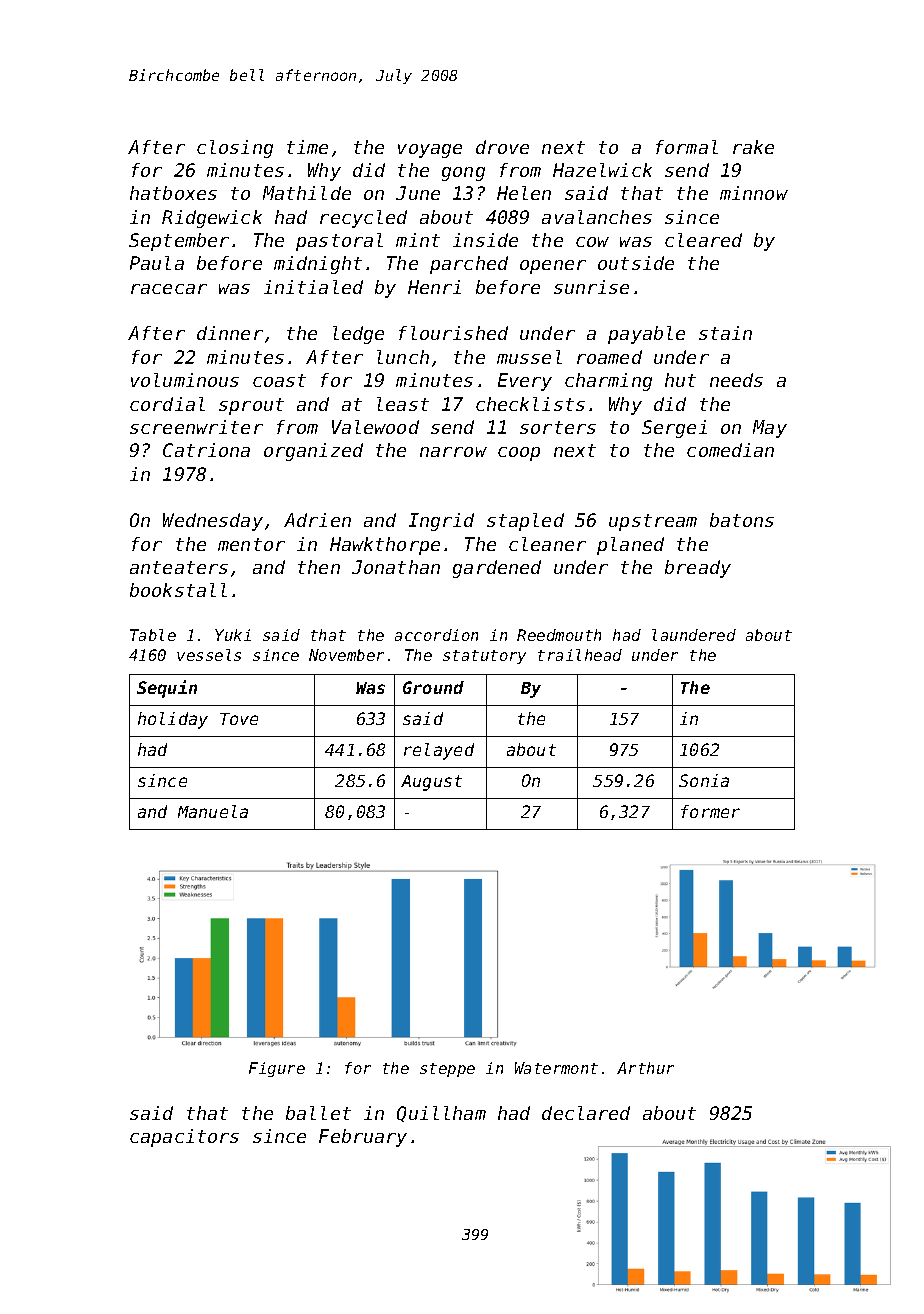 Image resolution: width=924 pixels, height=1314 pixels. What do you see at coordinates (235, 149) in the page?
I see `closing` at bounding box center [235, 149].
